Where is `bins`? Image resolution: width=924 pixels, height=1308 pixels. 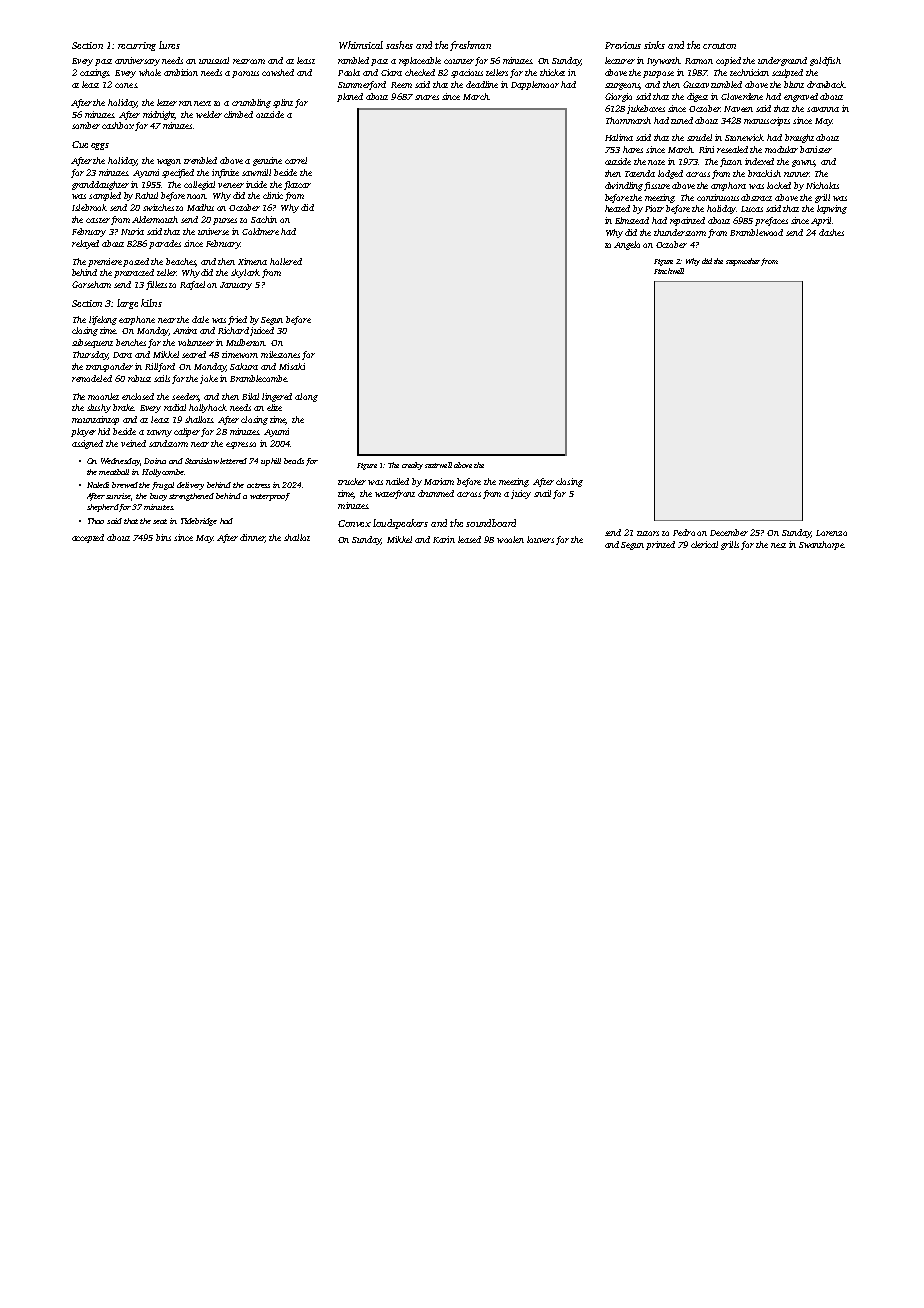
bins is located at coordinates (163, 537).
